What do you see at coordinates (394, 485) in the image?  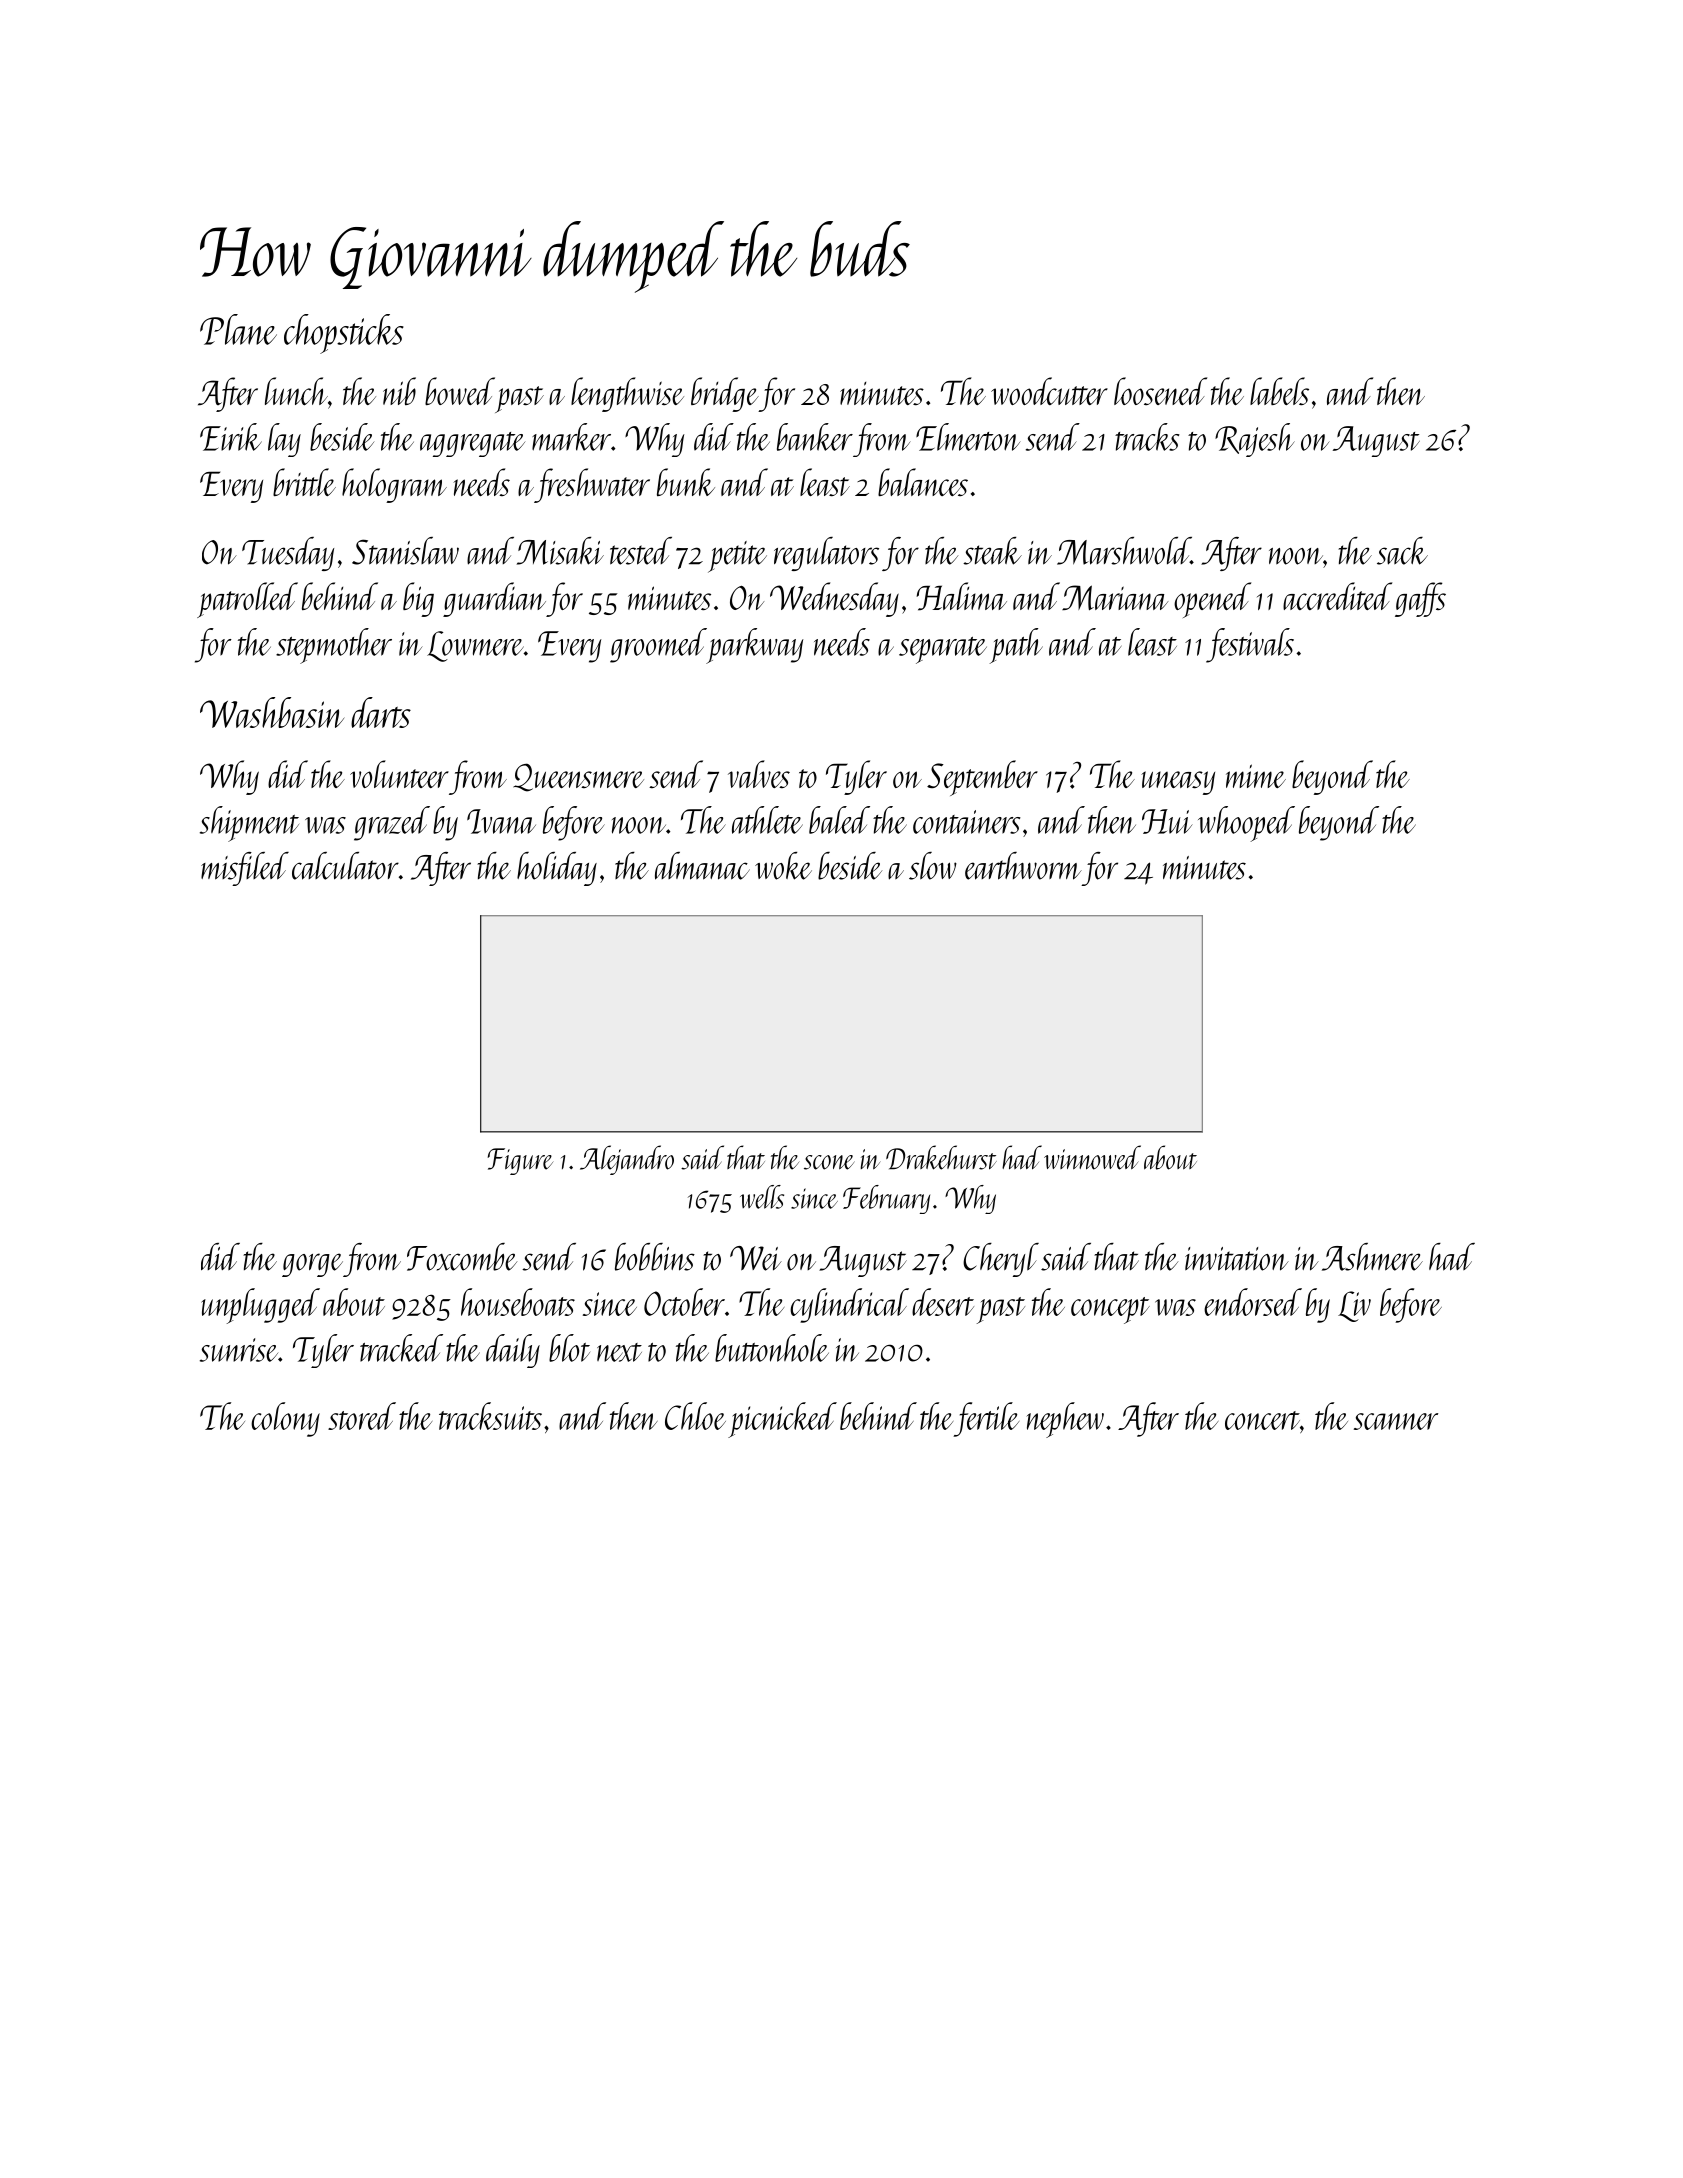 I see `hologram` at bounding box center [394, 485].
